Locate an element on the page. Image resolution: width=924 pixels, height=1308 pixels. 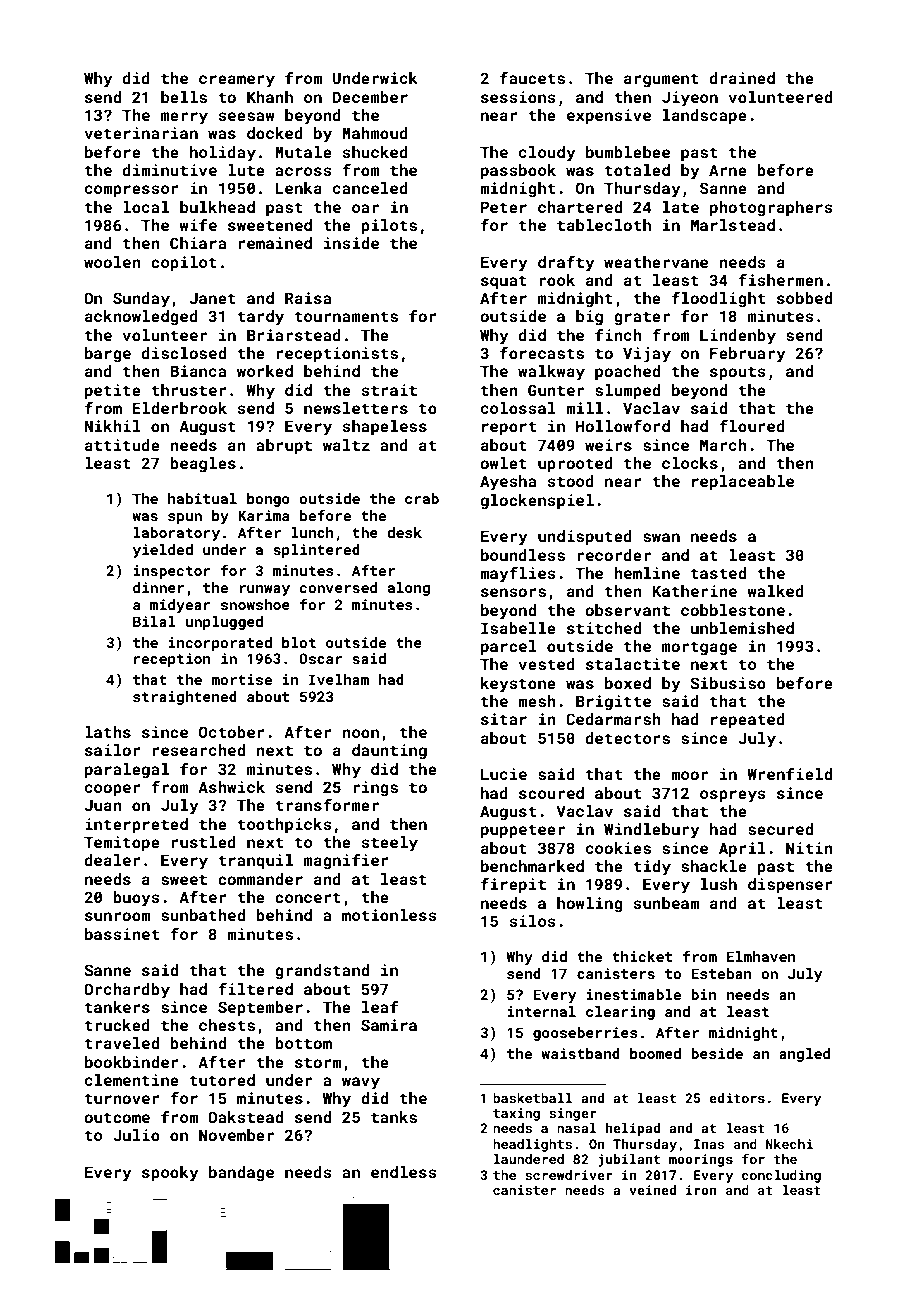
Isabelle is located at coordinates (518, 628).
